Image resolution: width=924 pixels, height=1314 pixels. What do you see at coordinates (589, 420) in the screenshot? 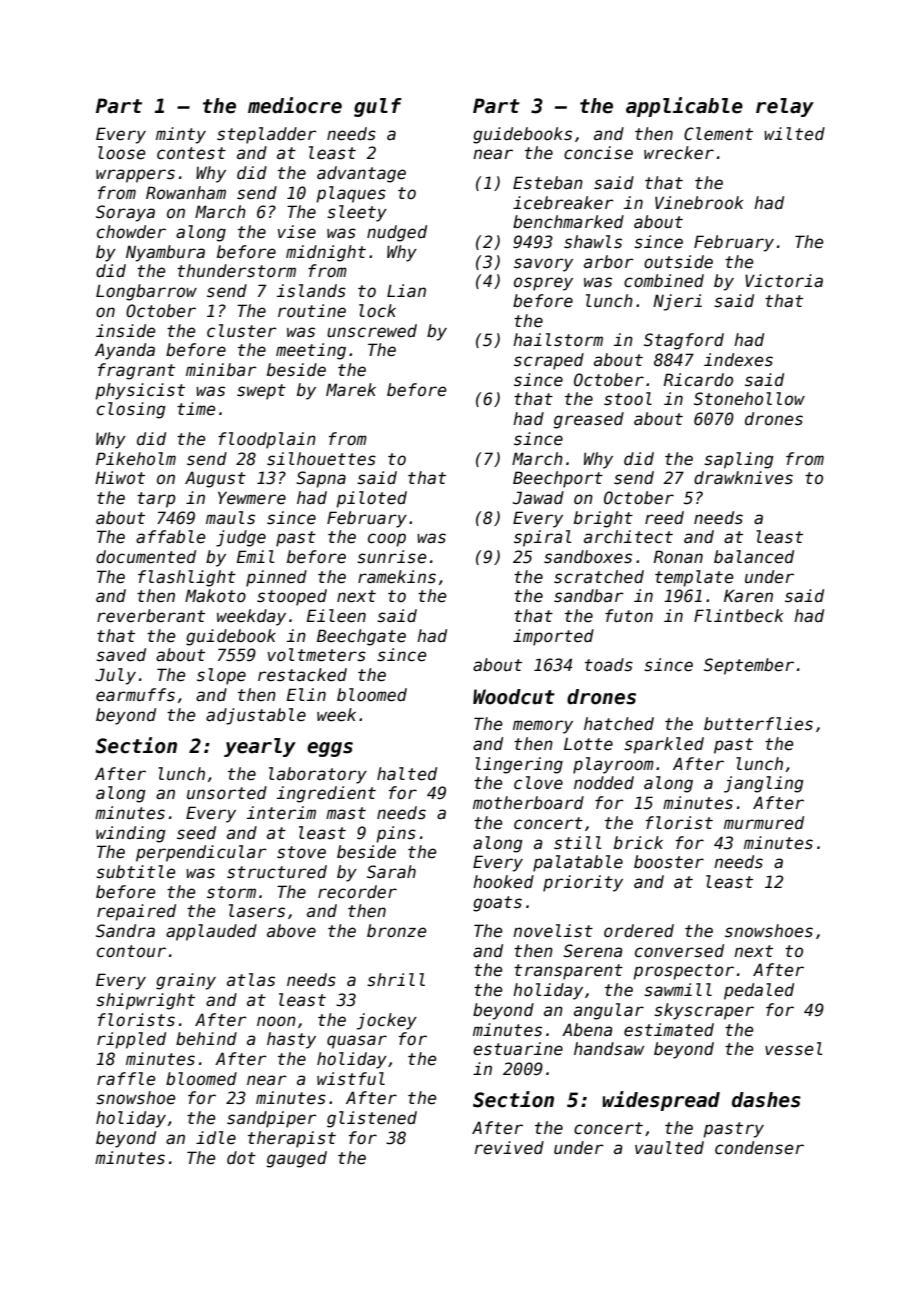
I see `greased` at bounding box center [589, 420].
